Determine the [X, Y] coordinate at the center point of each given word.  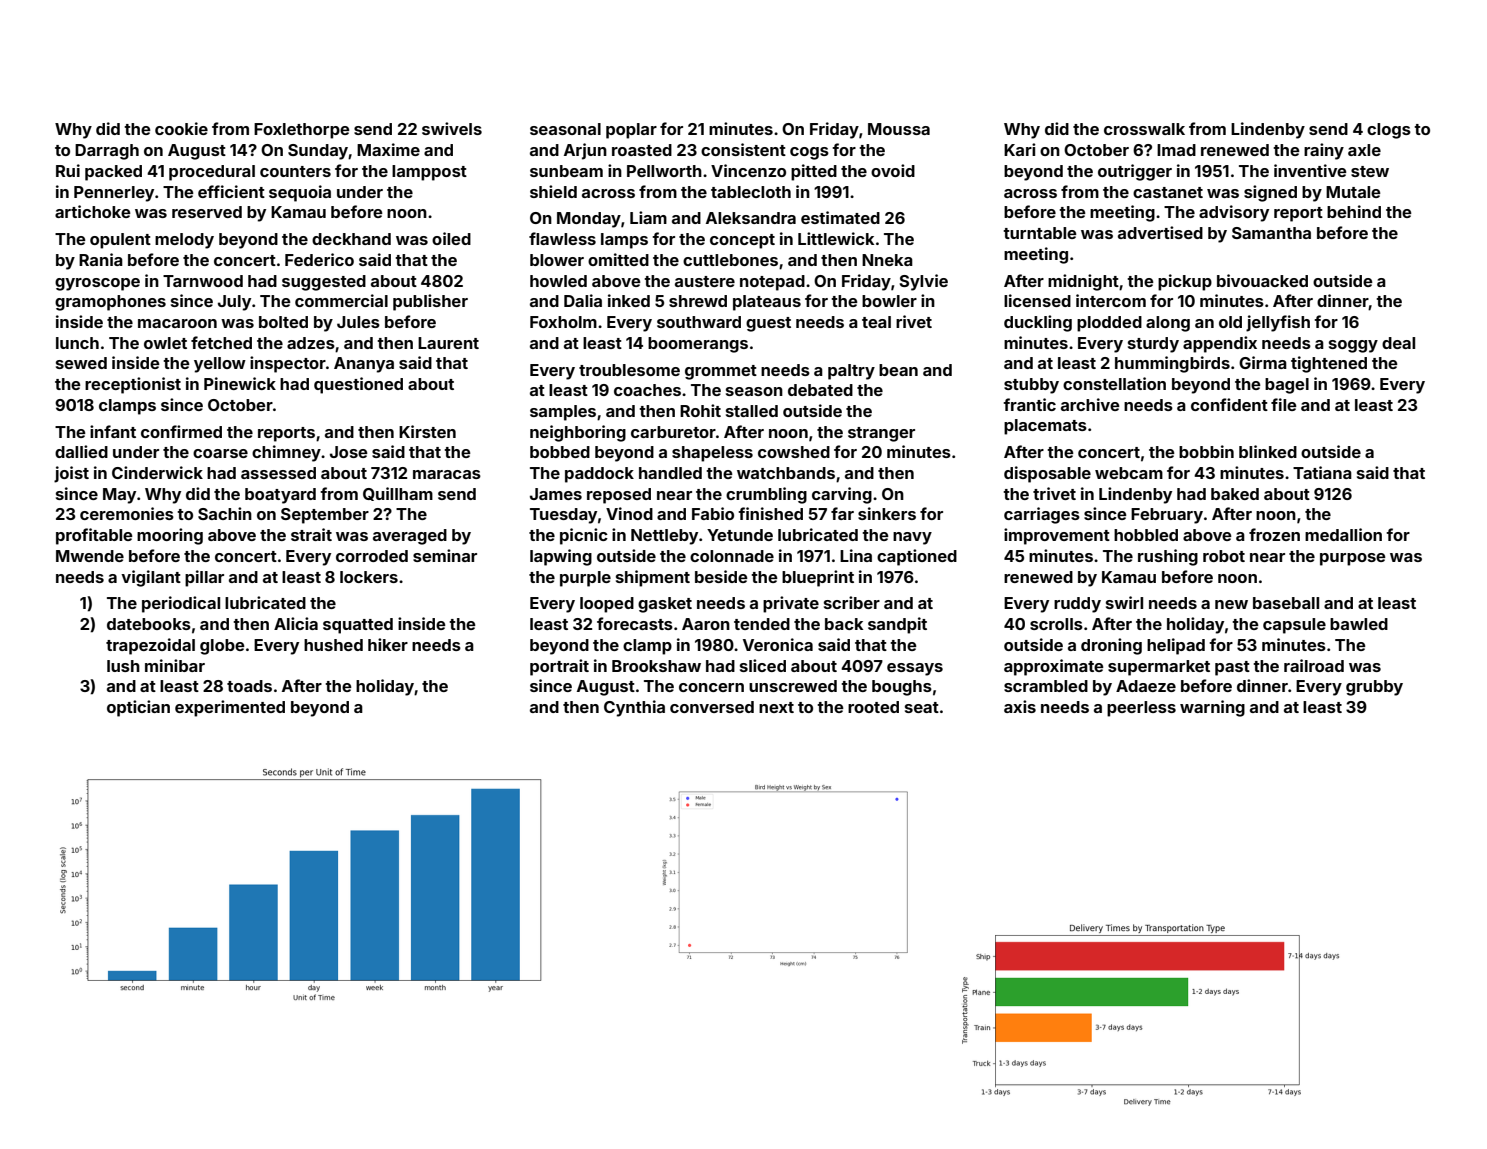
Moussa [899, 129]
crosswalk [1144, 129]
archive [1090, 404]
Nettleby [664, 537]
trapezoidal [150, 646]
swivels [452, 128]
